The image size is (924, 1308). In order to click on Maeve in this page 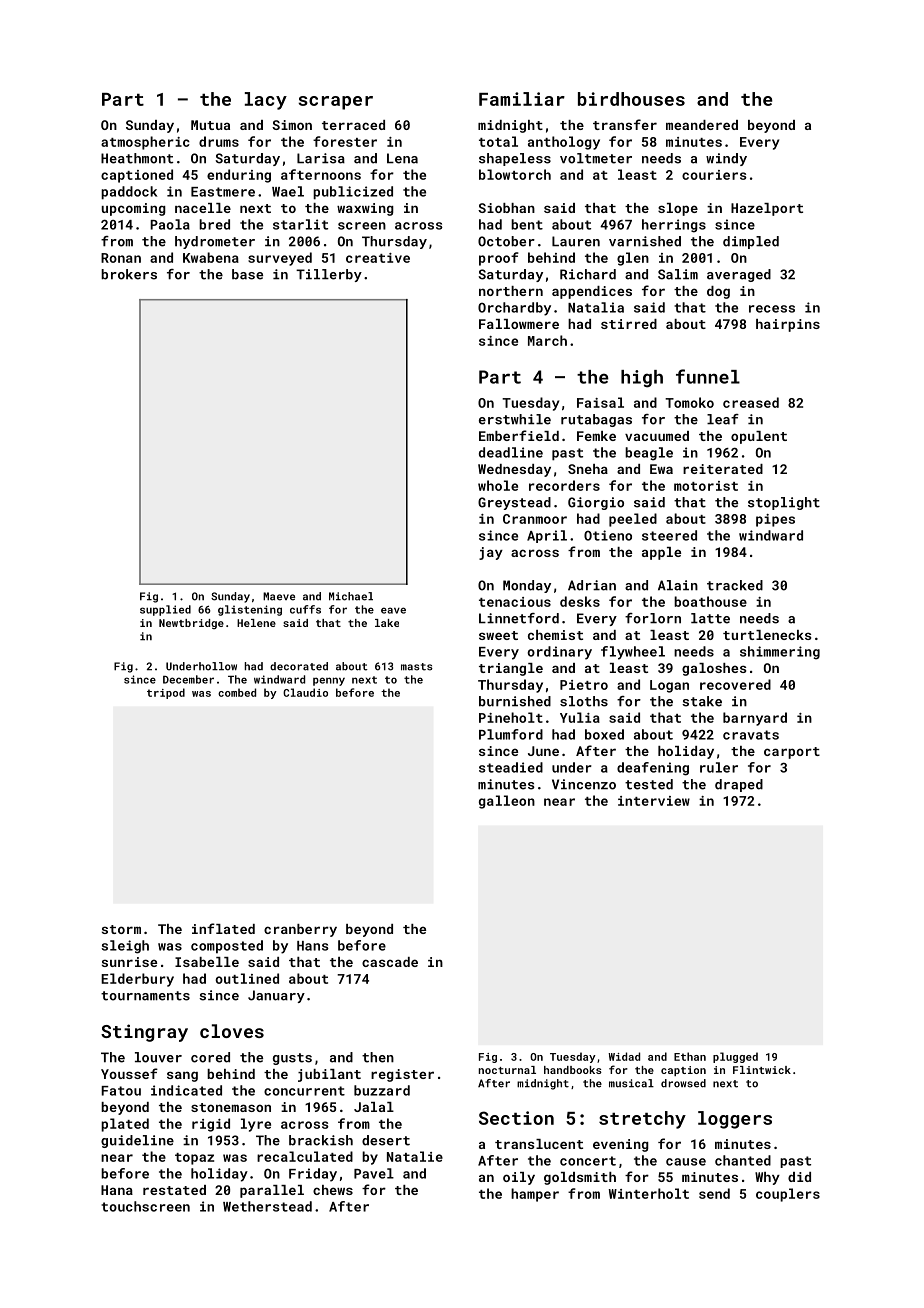, I will do `click(279, 596)`.
